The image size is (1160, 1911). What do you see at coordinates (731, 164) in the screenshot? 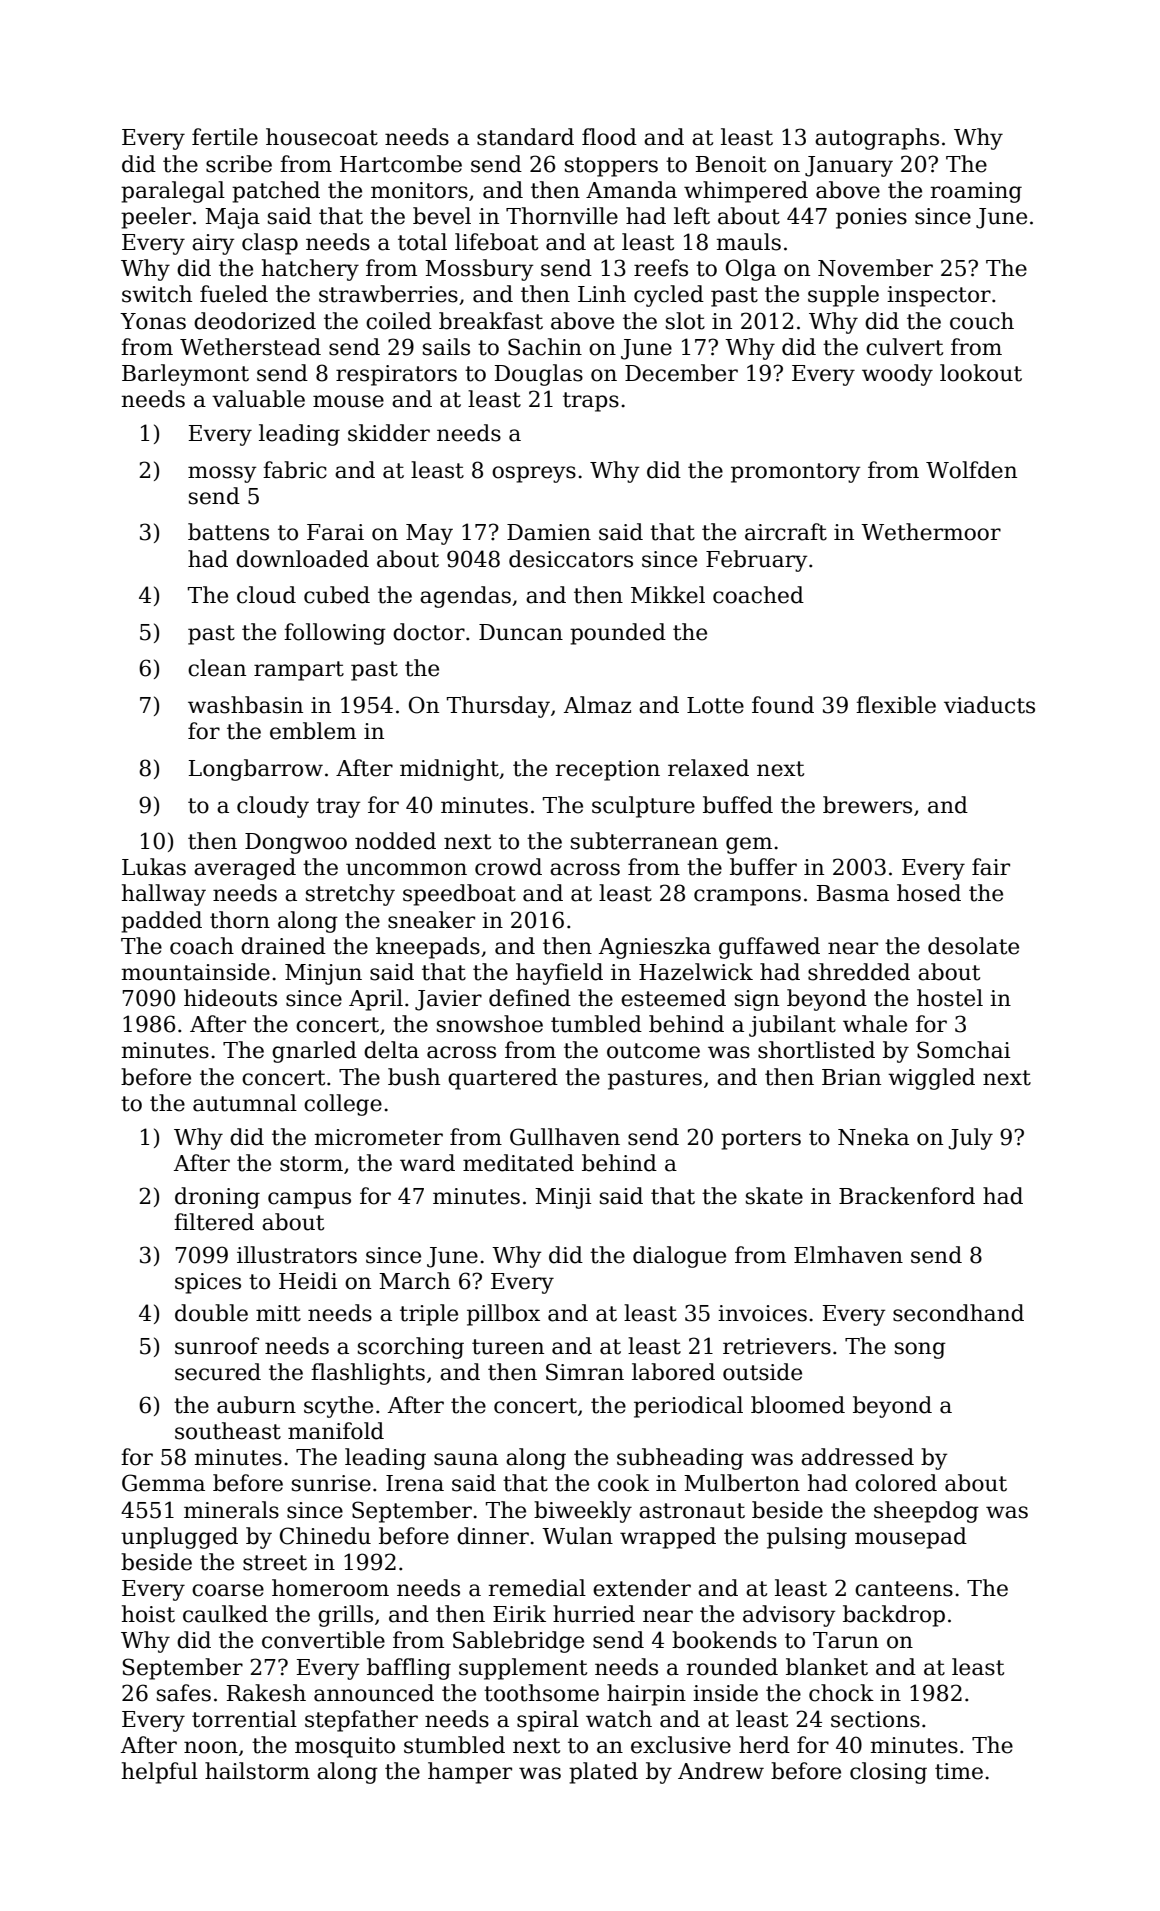
I see `Benoit` at bounding box center [731, 164].
